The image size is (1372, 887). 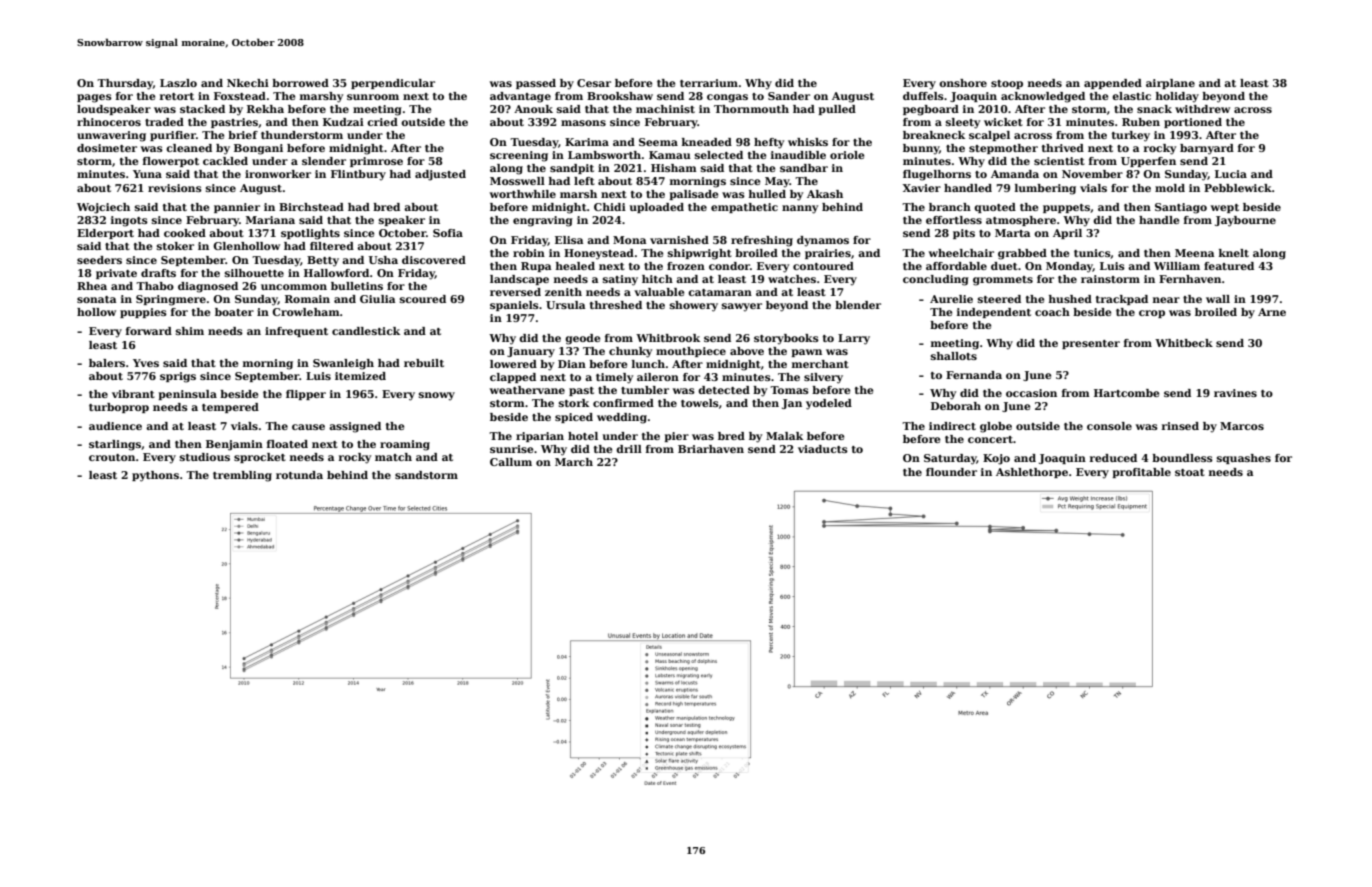 What do you see at coordinates (178, 83) in the image?
I see `Laszlo` at bounding box center [178, 83].
